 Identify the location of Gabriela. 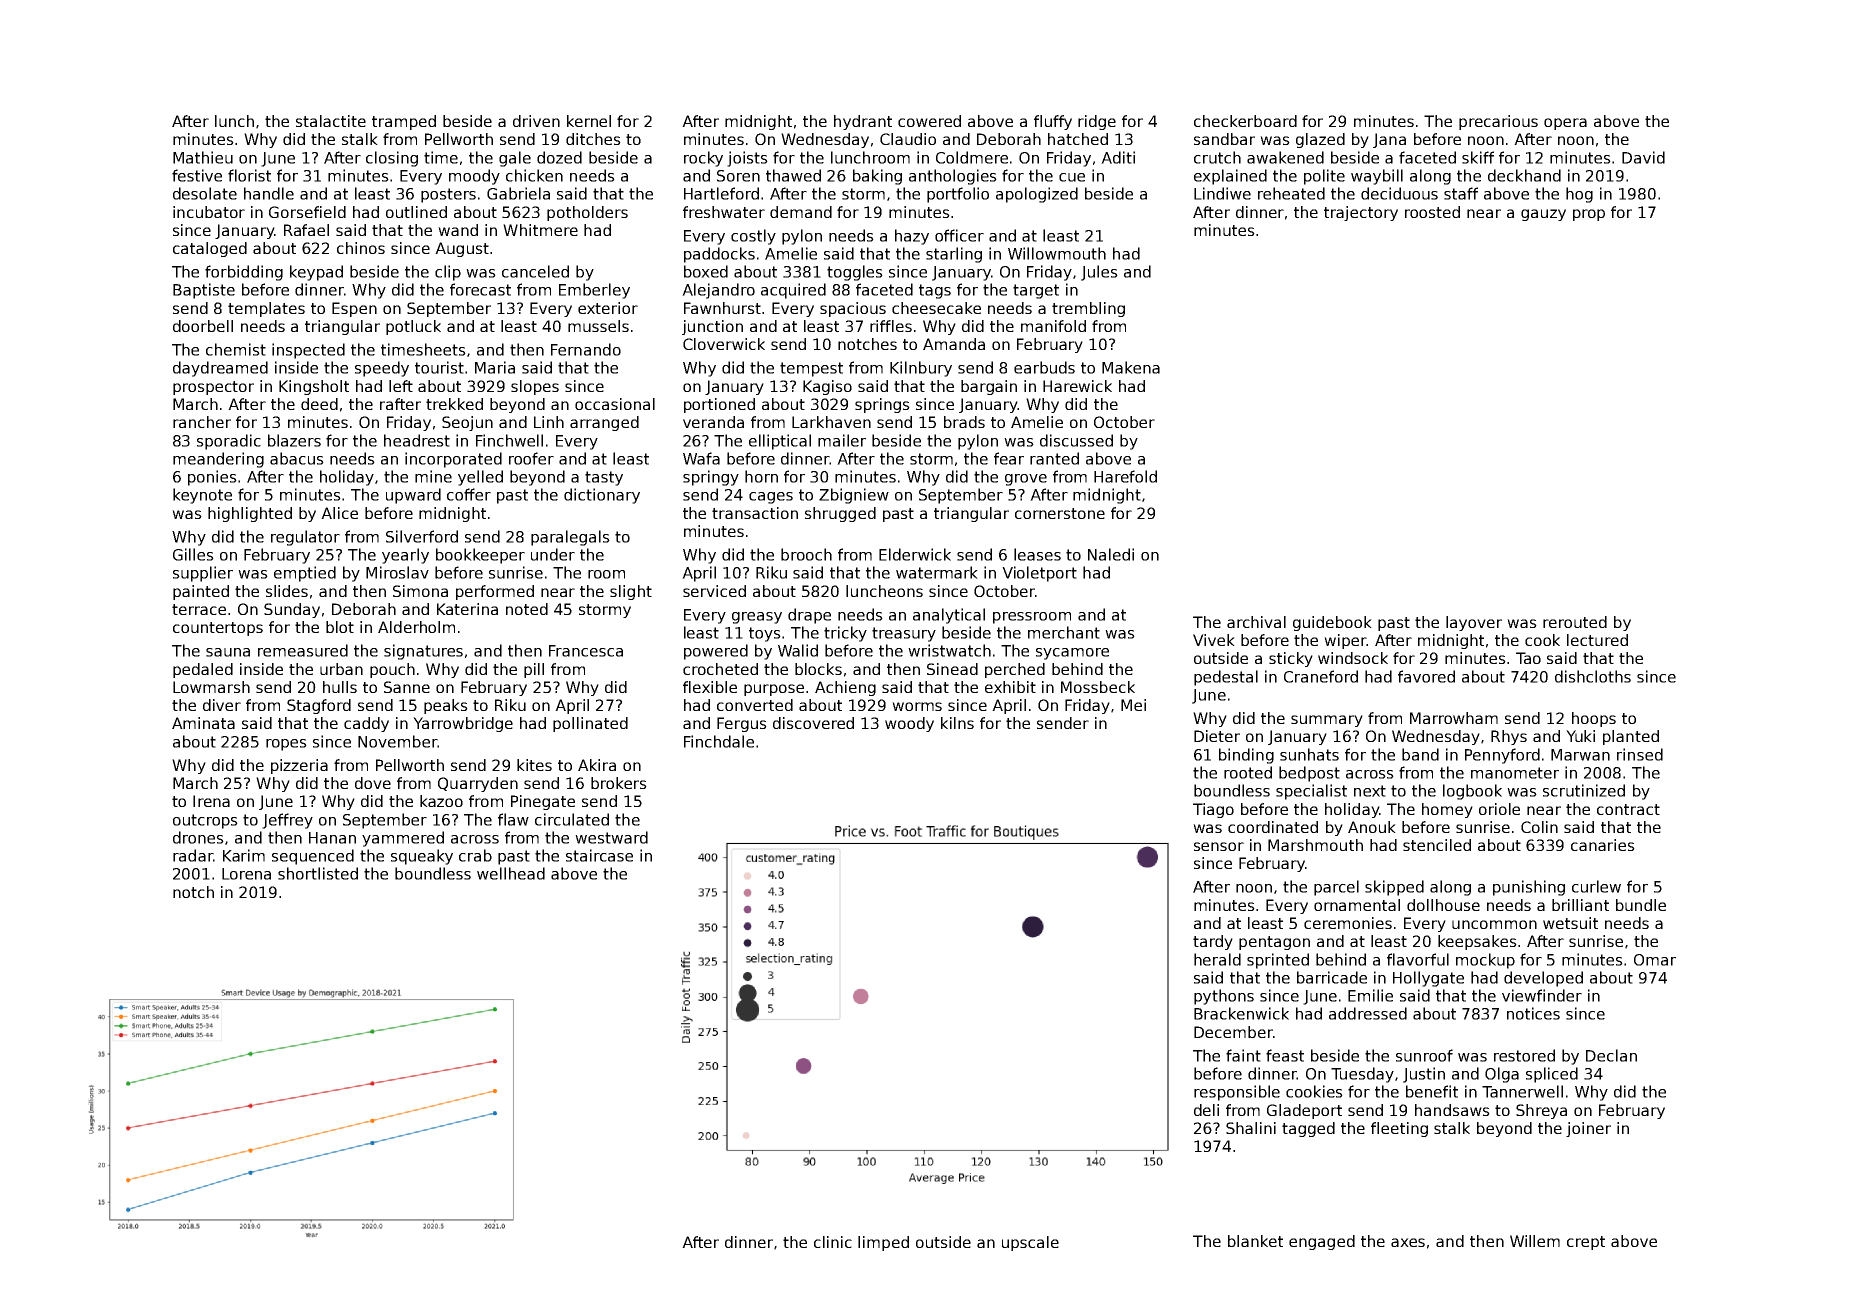
(518, 193).
